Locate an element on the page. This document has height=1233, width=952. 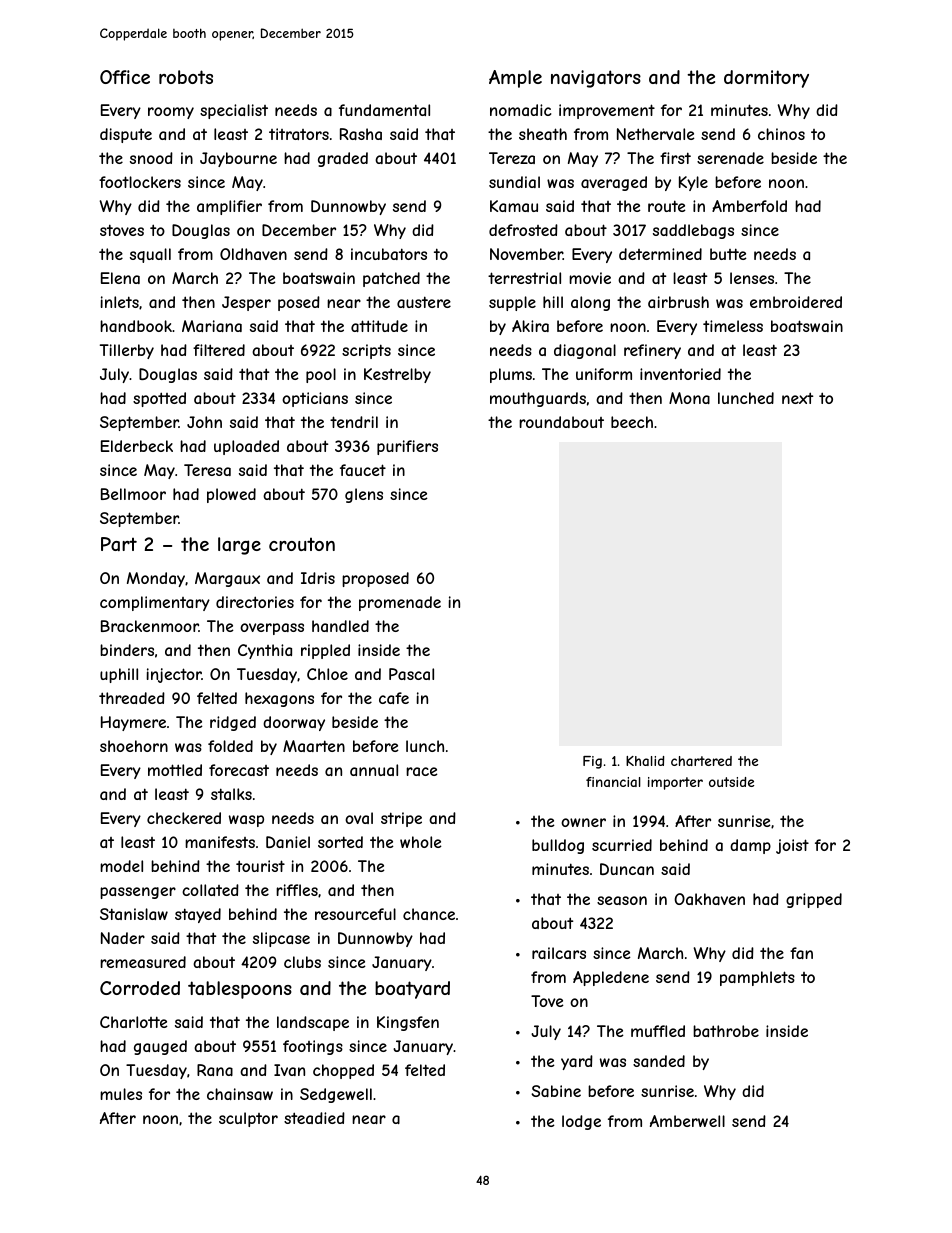
Akira is located at coordinates (530, 326).
